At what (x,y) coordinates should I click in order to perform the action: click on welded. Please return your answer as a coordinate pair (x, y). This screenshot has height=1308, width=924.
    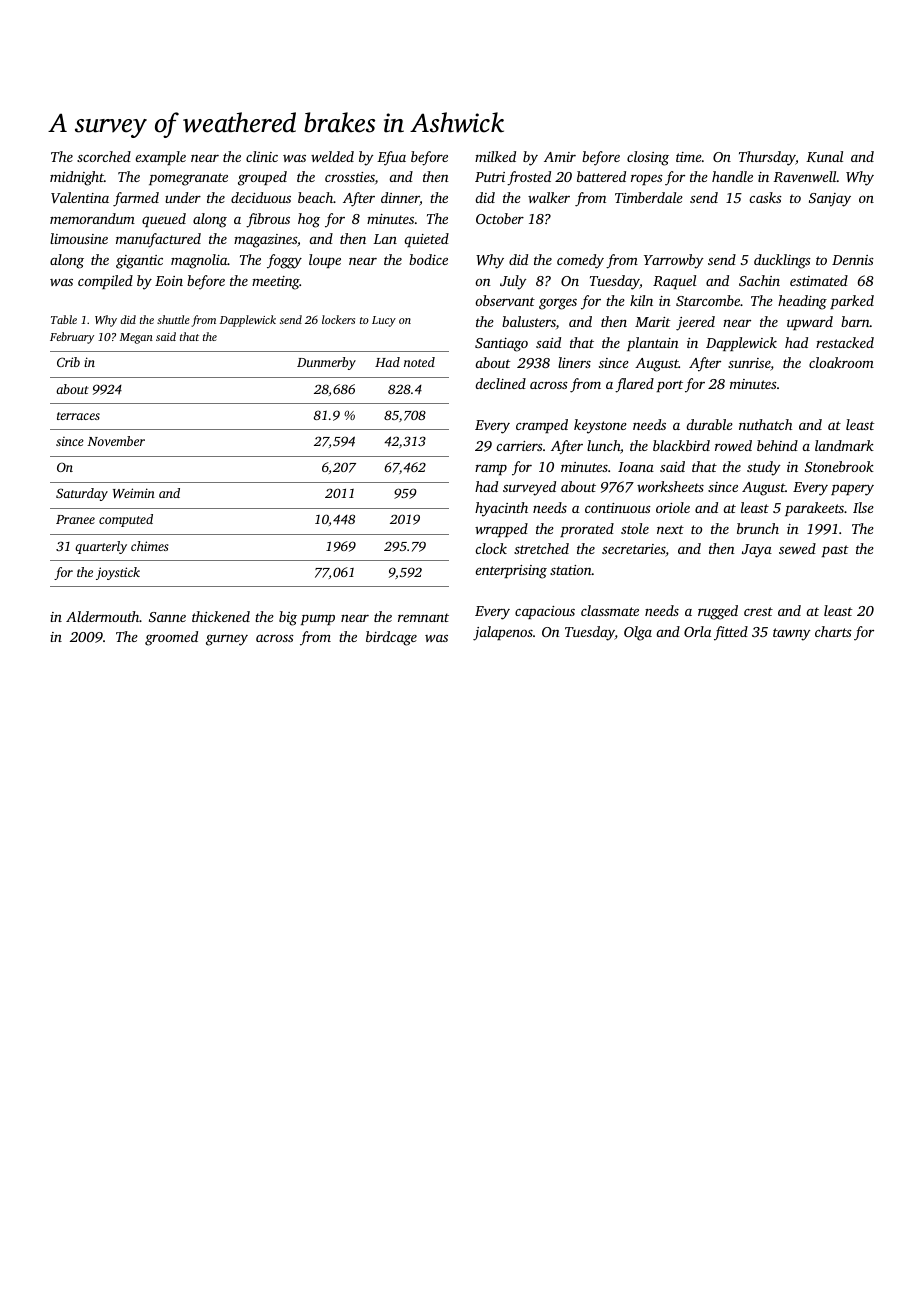
    Looking at the image, I should click on (332, 156).
